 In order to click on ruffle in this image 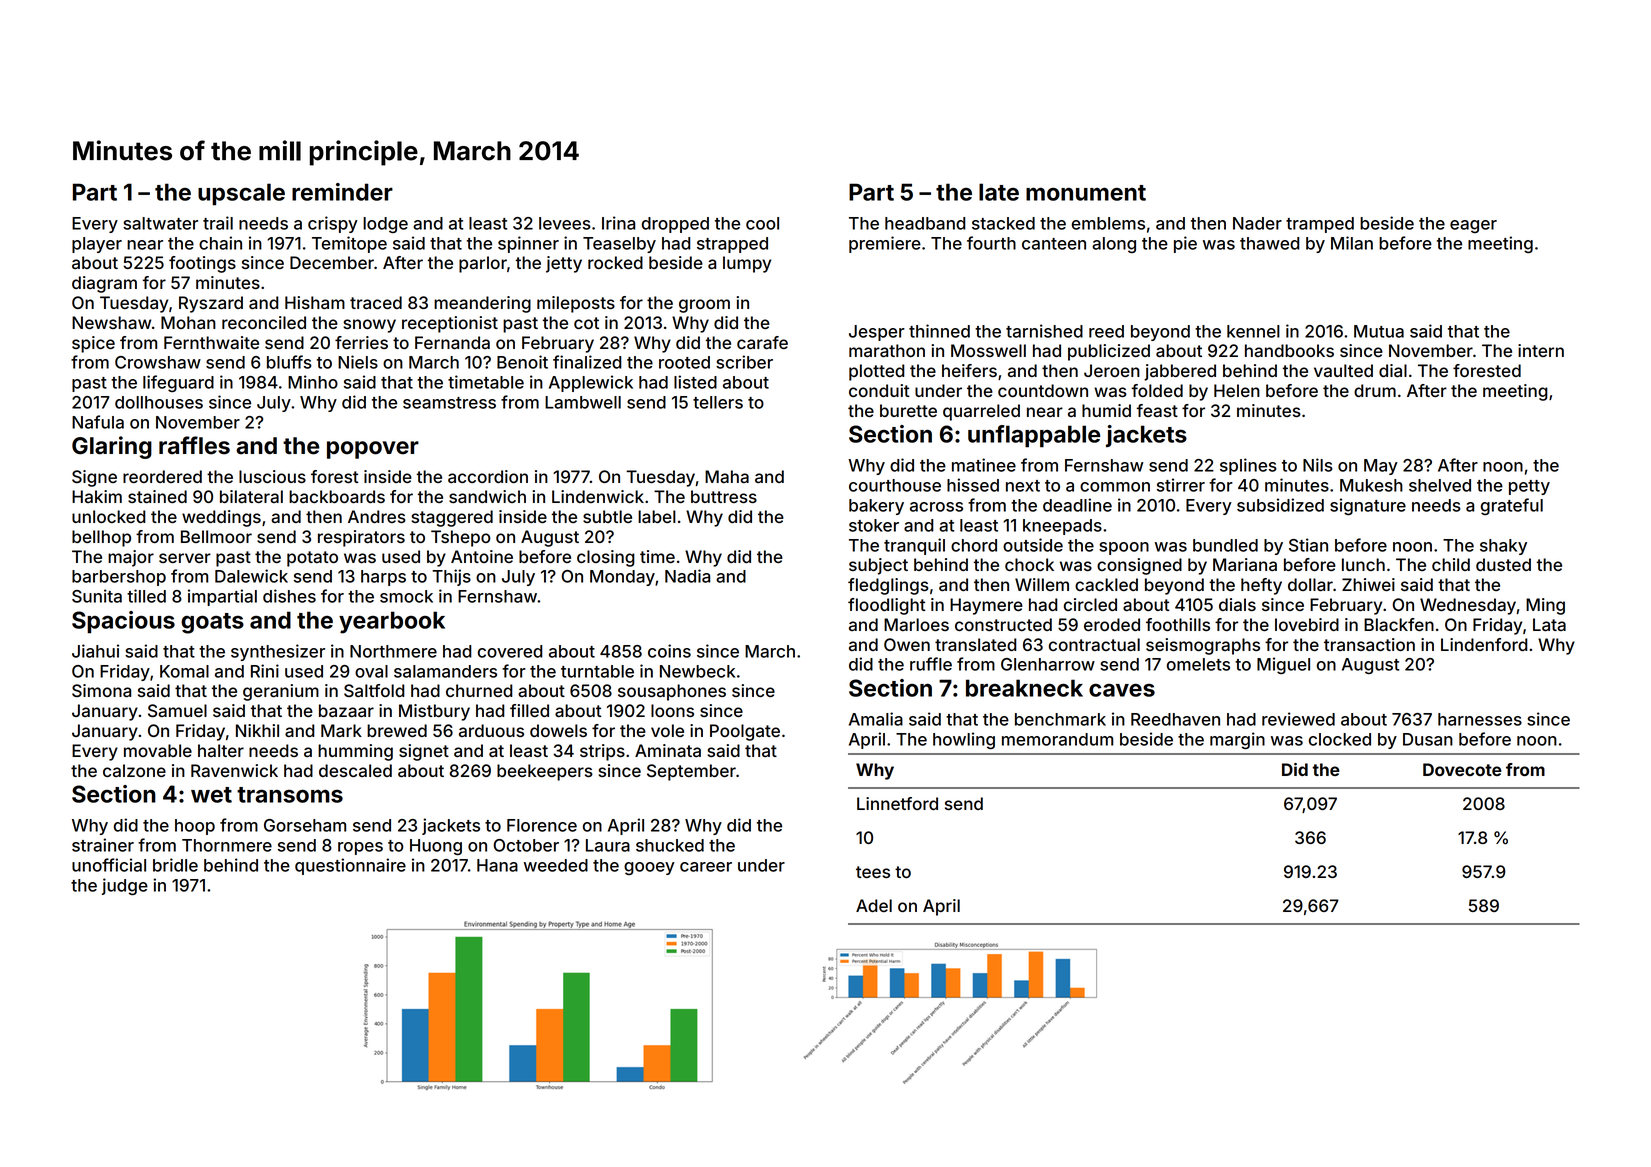, I will do `click(931, 664)`.
